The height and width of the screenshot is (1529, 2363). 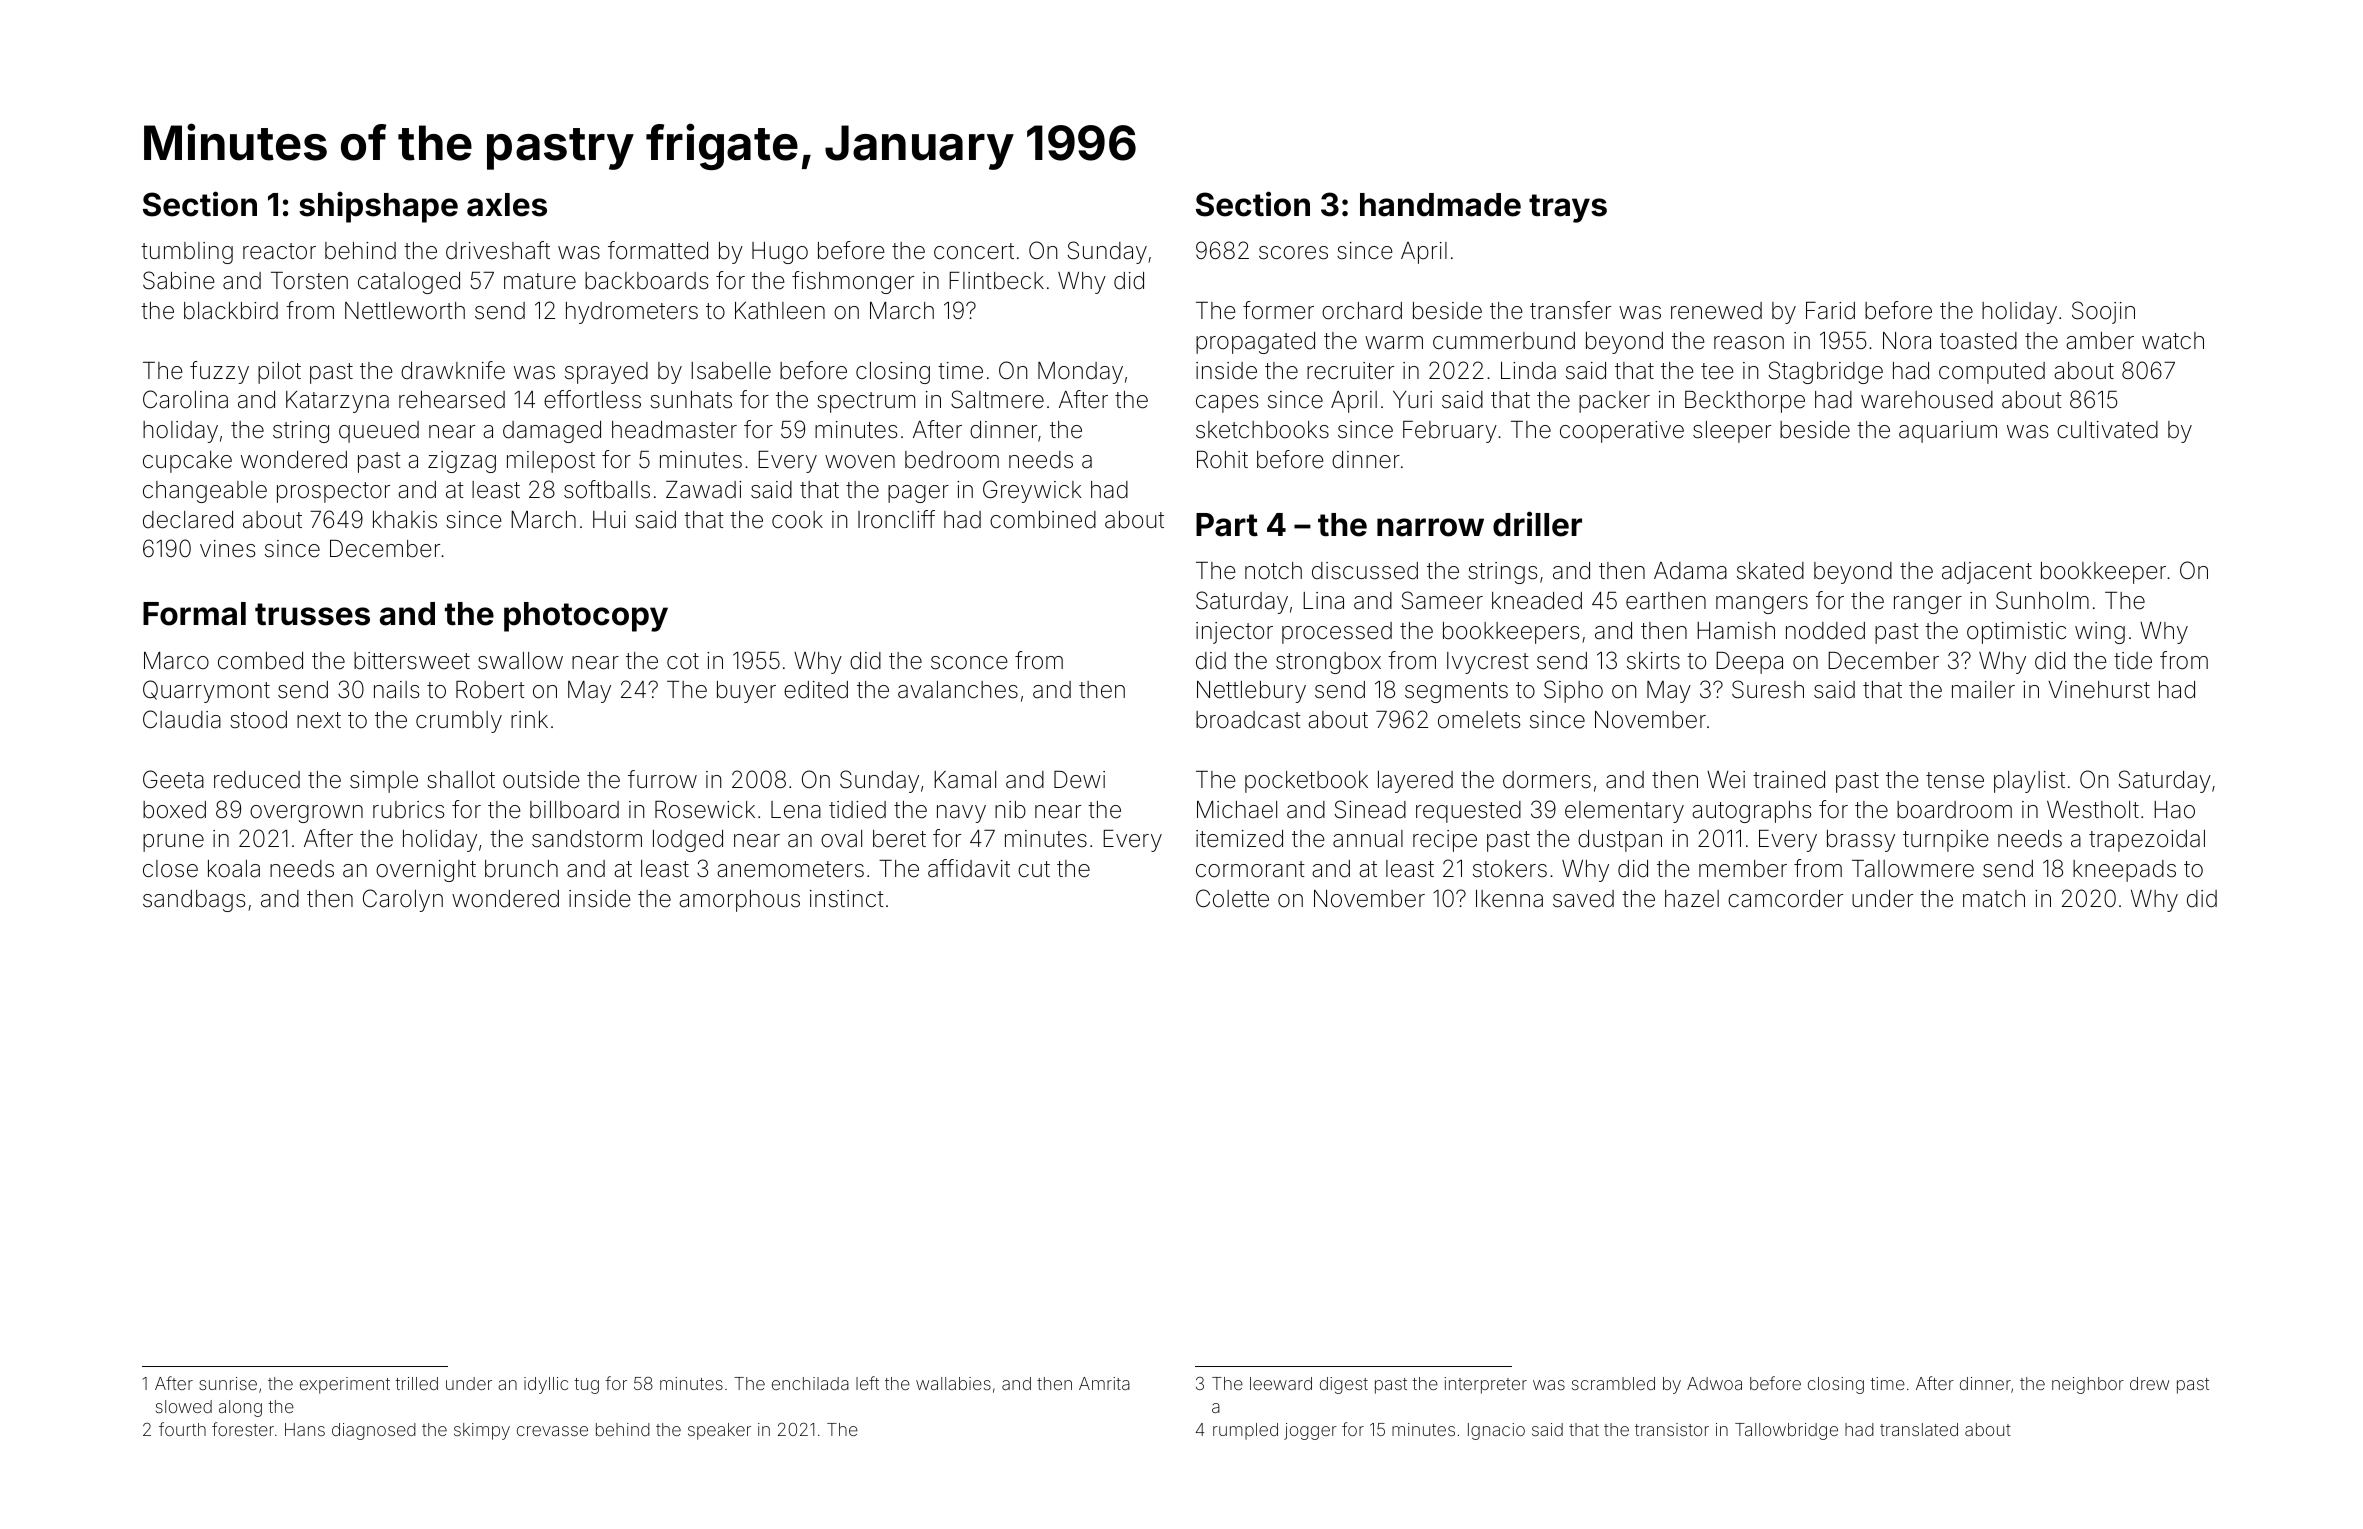 I want to click on crevasse, so click(x=552, y=1431).
